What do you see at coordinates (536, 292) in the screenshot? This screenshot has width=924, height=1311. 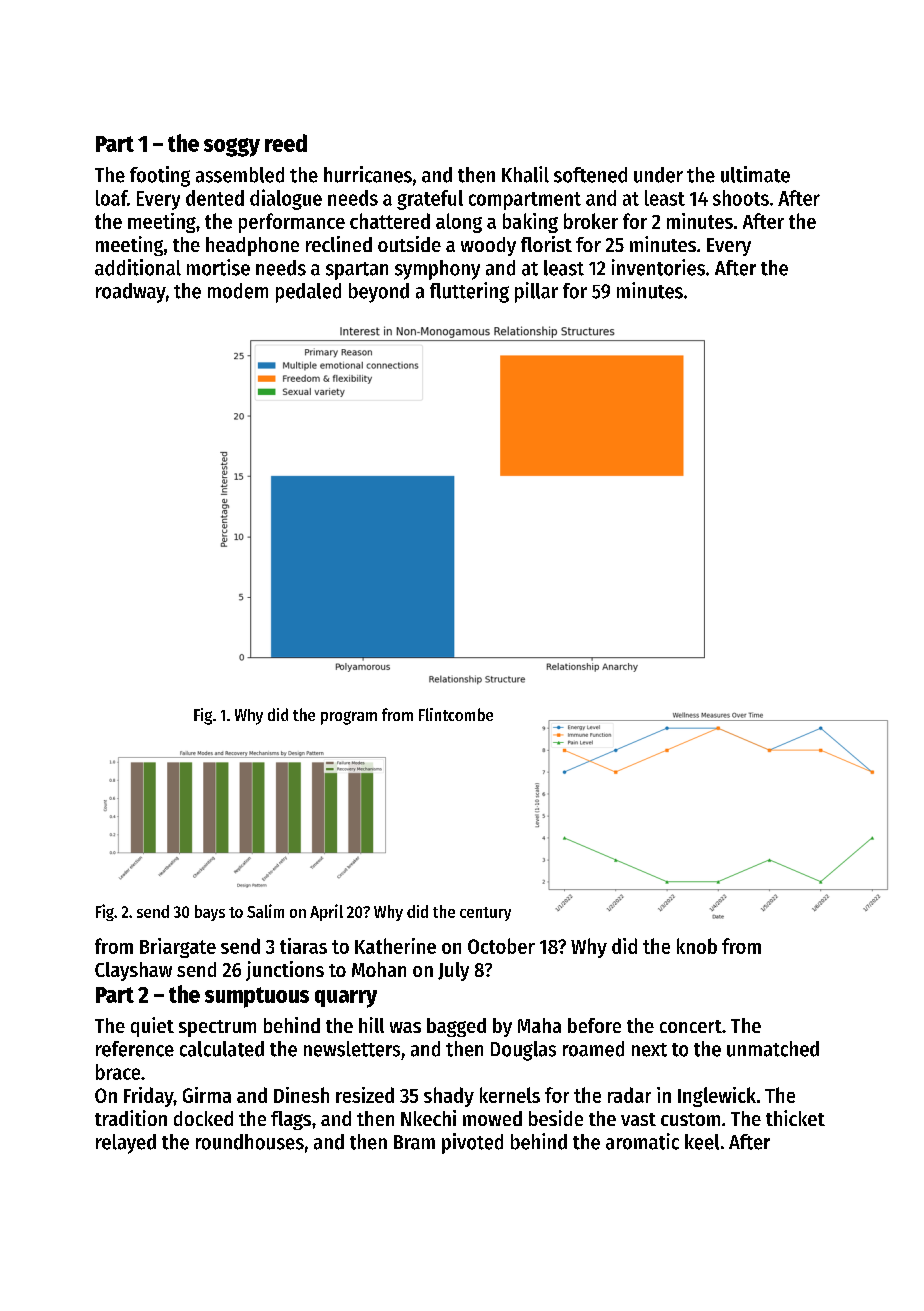 I see `pillar` at bounding box center [536, 292].
